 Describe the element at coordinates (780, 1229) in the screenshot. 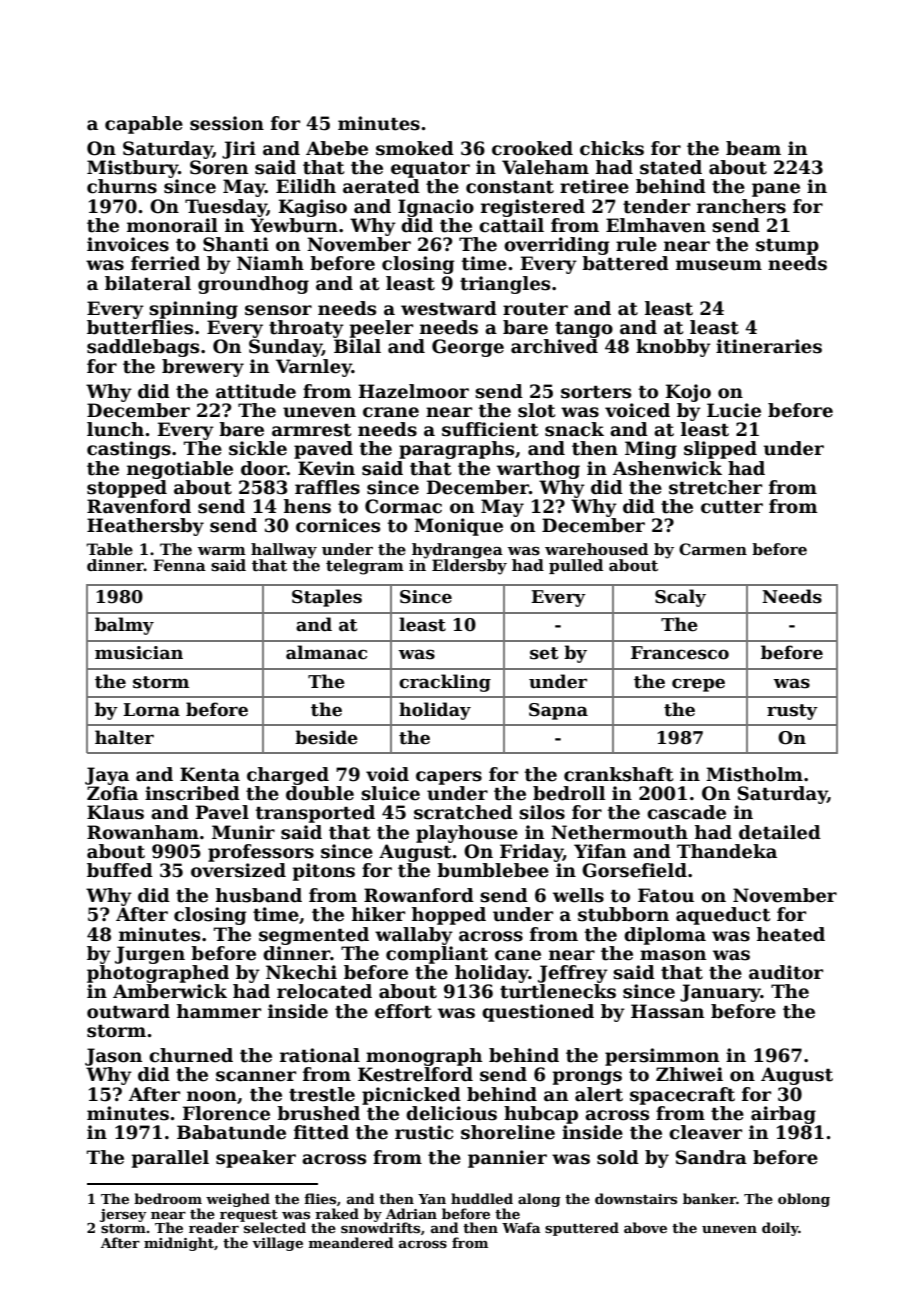

I see `doily` at that location.
